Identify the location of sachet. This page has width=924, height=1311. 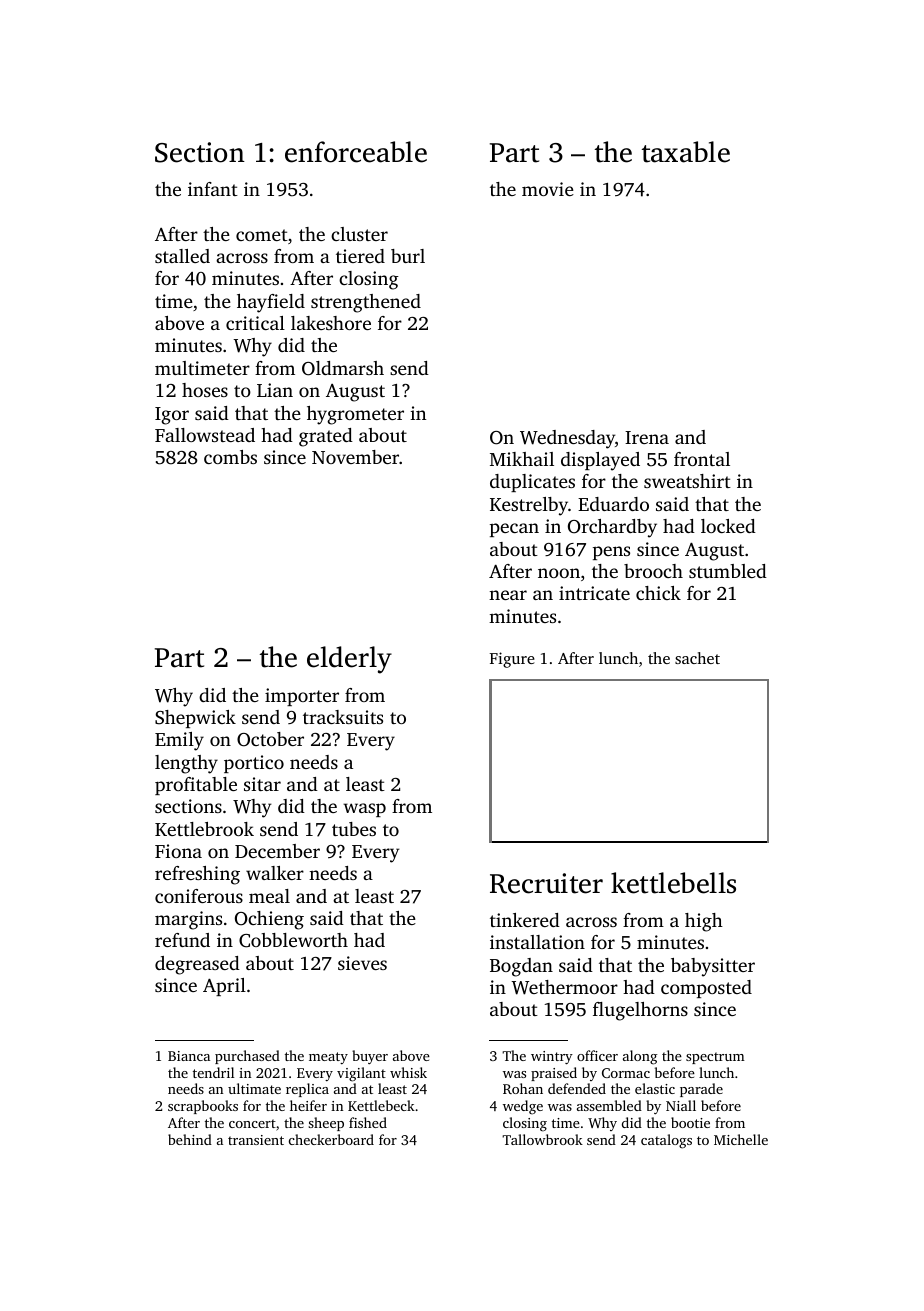
(697, 658).
